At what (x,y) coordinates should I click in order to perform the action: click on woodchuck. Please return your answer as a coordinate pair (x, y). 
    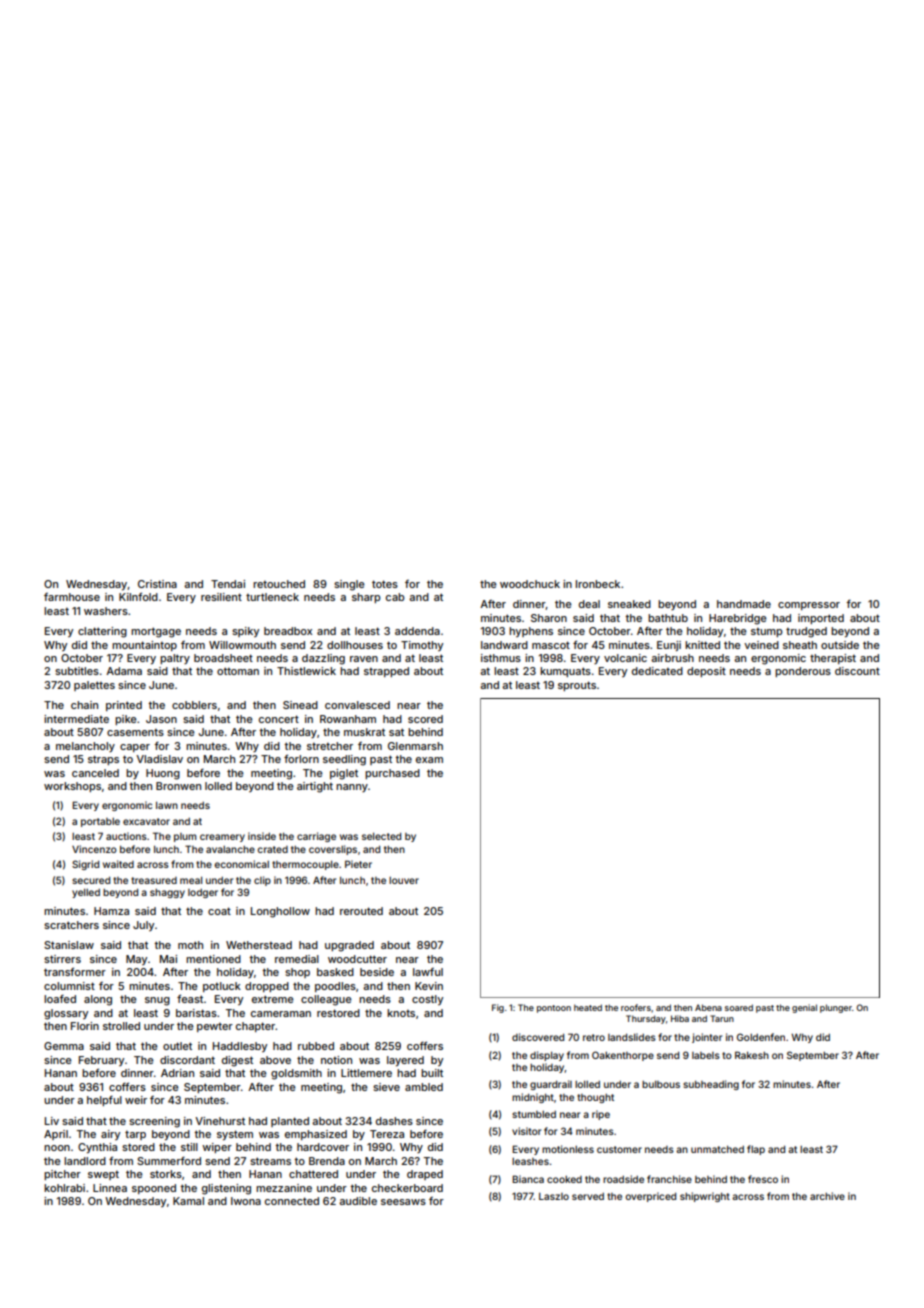
    Looking at the image, I should click on (530, 584).
